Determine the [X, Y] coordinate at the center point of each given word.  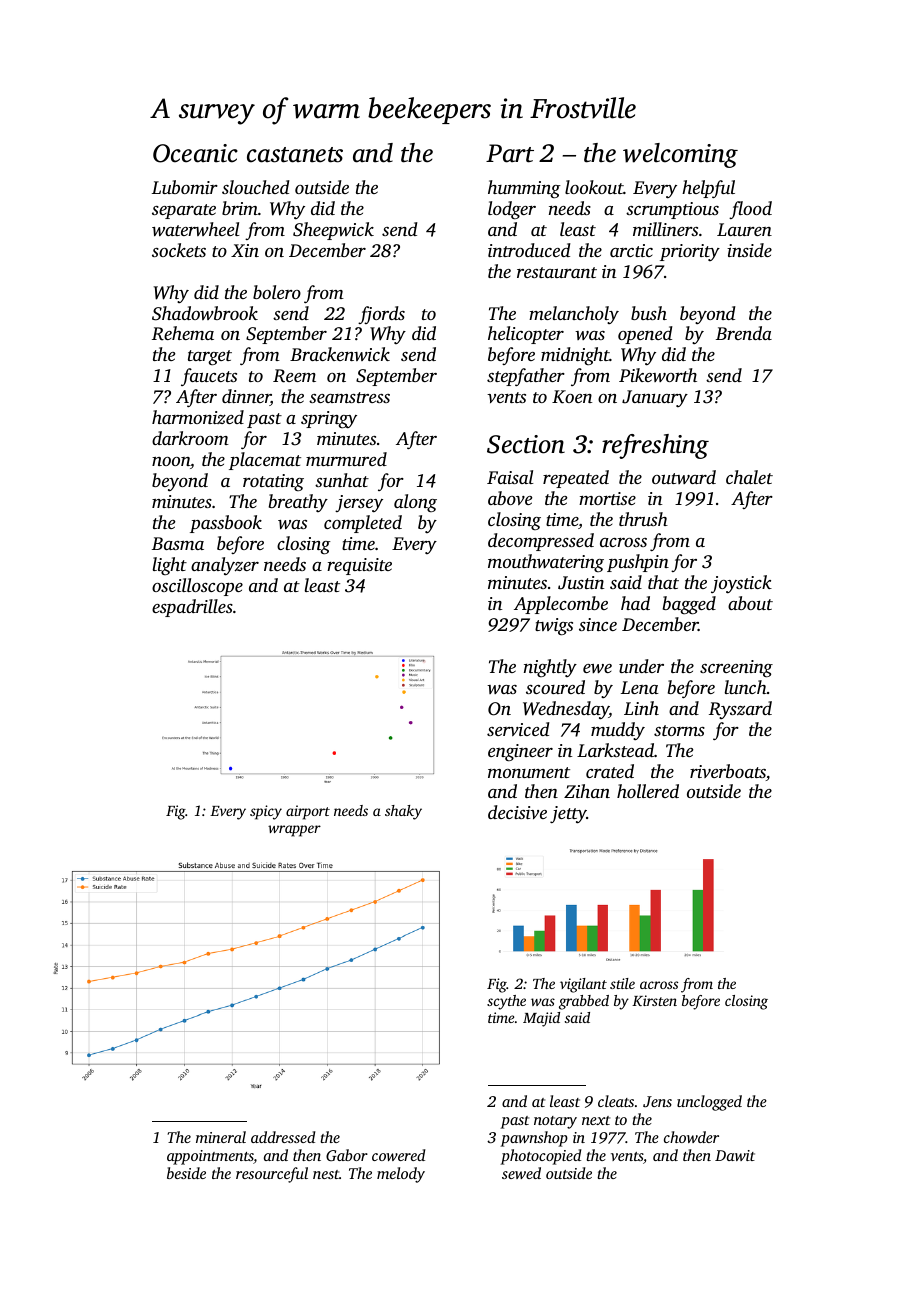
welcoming [680, 155]
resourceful [272, 1175]
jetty [568, 815]
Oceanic [195, 153]
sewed [521, 1173]
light [170, 566]
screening [736, 669]
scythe [506, 1002]
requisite [359, 566]
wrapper [294, 831]
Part [510, 153]
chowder [691, 1137]
